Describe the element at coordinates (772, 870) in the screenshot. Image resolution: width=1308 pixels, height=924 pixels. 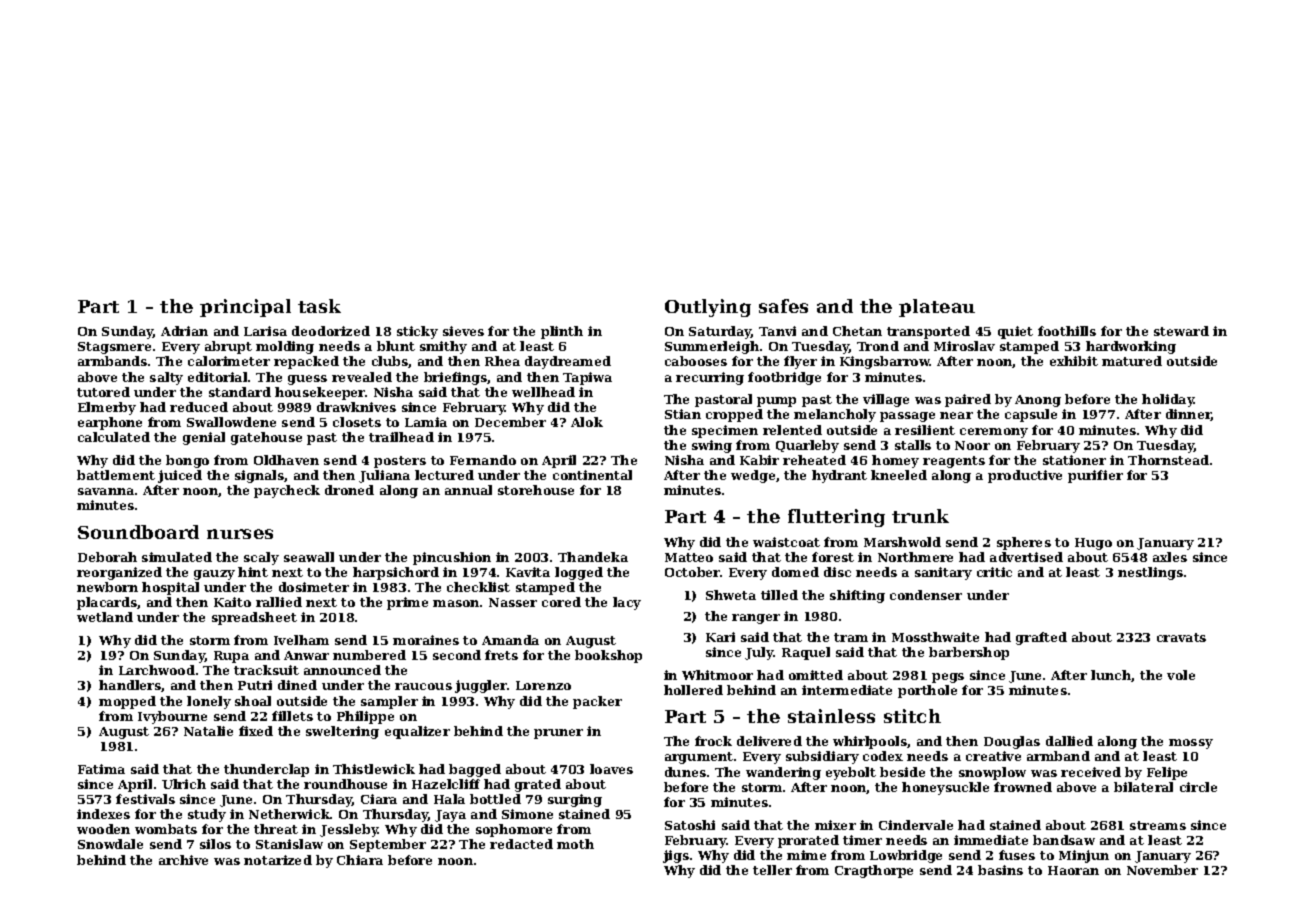
I see `teller` at that location.
